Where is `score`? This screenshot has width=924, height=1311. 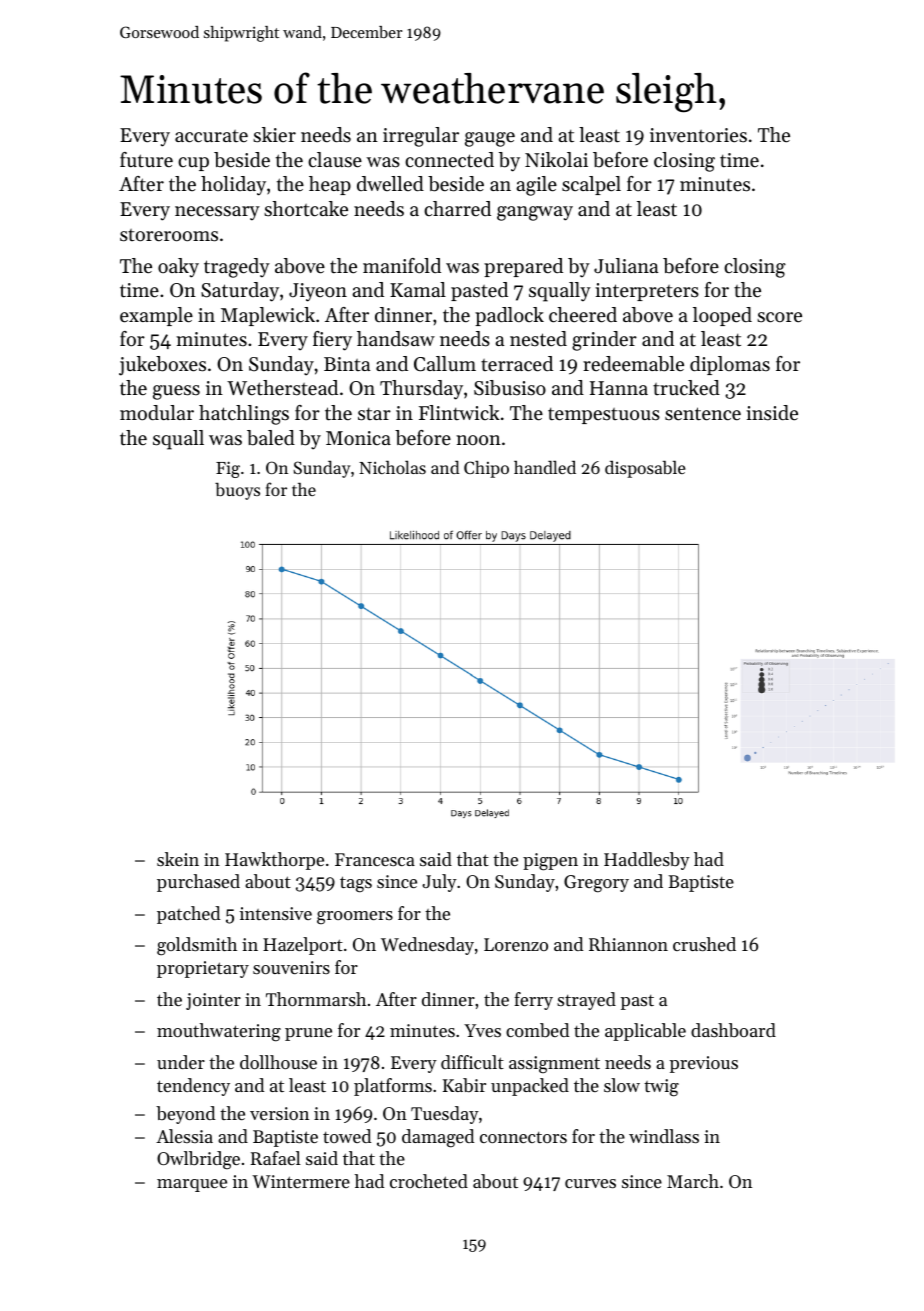
score is located at coordinates (779, 317).
